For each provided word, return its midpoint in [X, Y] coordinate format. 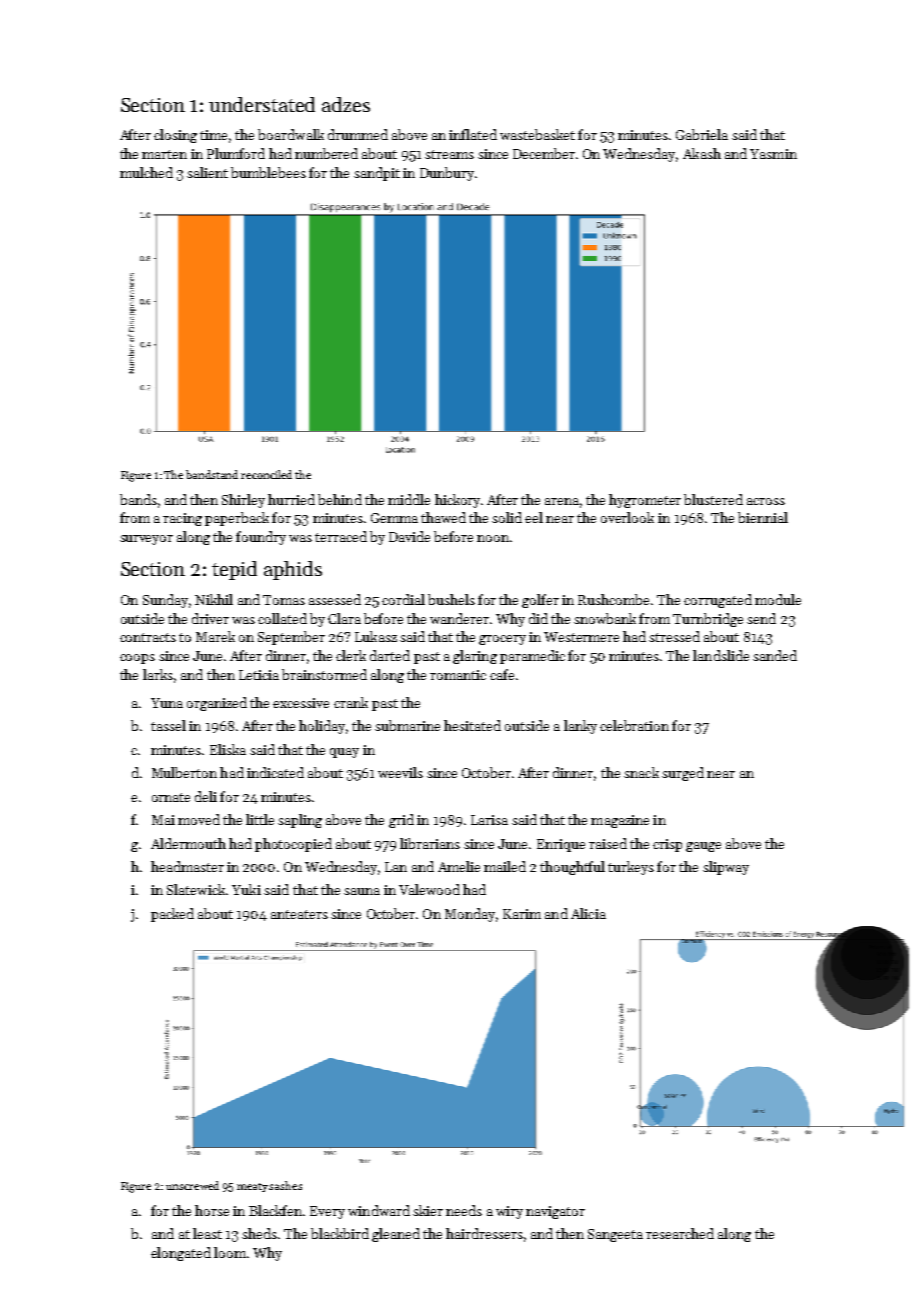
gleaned [396, 1235]
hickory [457, 501]
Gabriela [702, 134]
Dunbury [447, 174]
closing [175, 136]
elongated [181, 1254]
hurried [291, 499]
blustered [713, 499]
